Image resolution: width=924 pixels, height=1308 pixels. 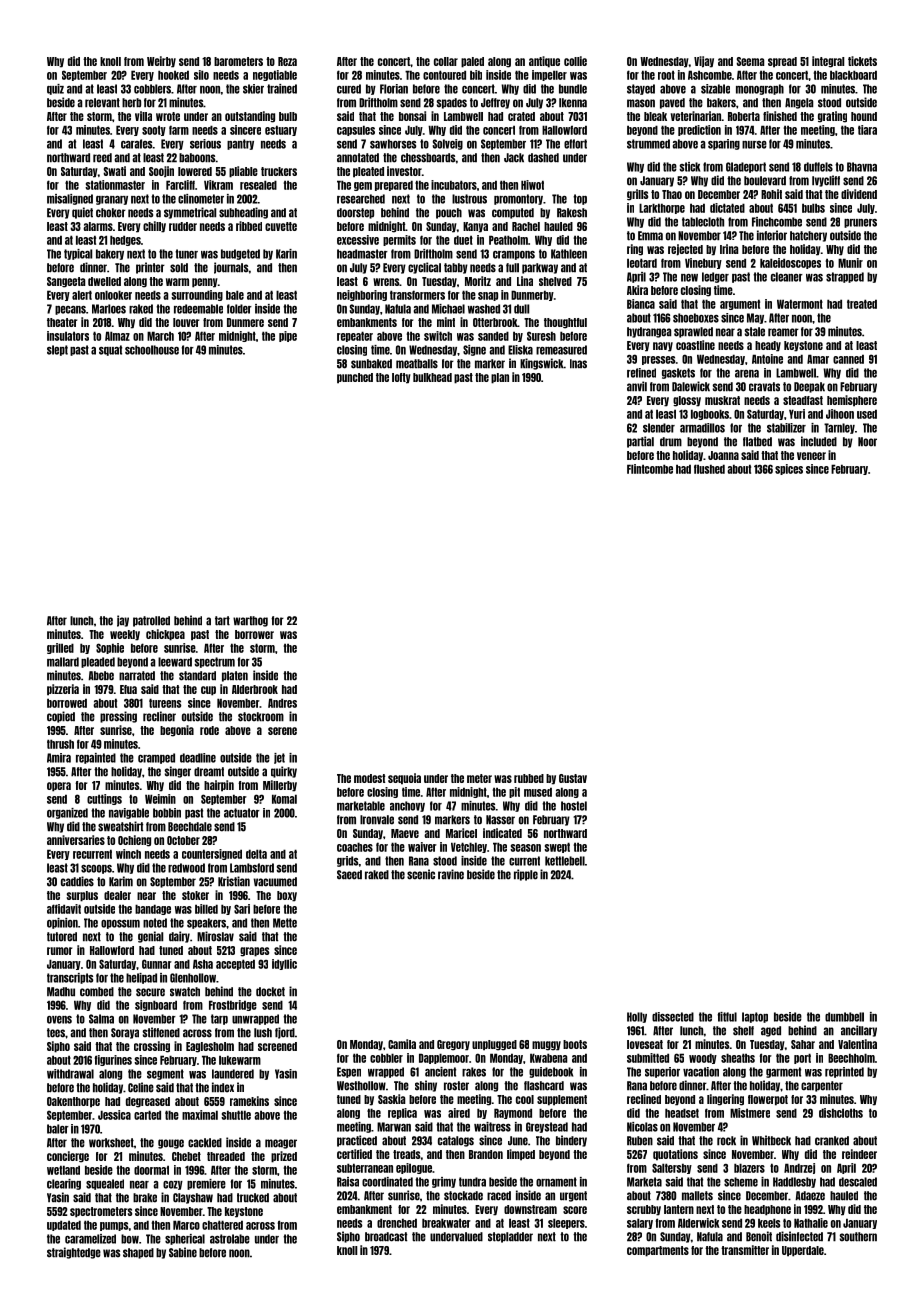 I want to click on hostel, so click(x=574, y=806).
